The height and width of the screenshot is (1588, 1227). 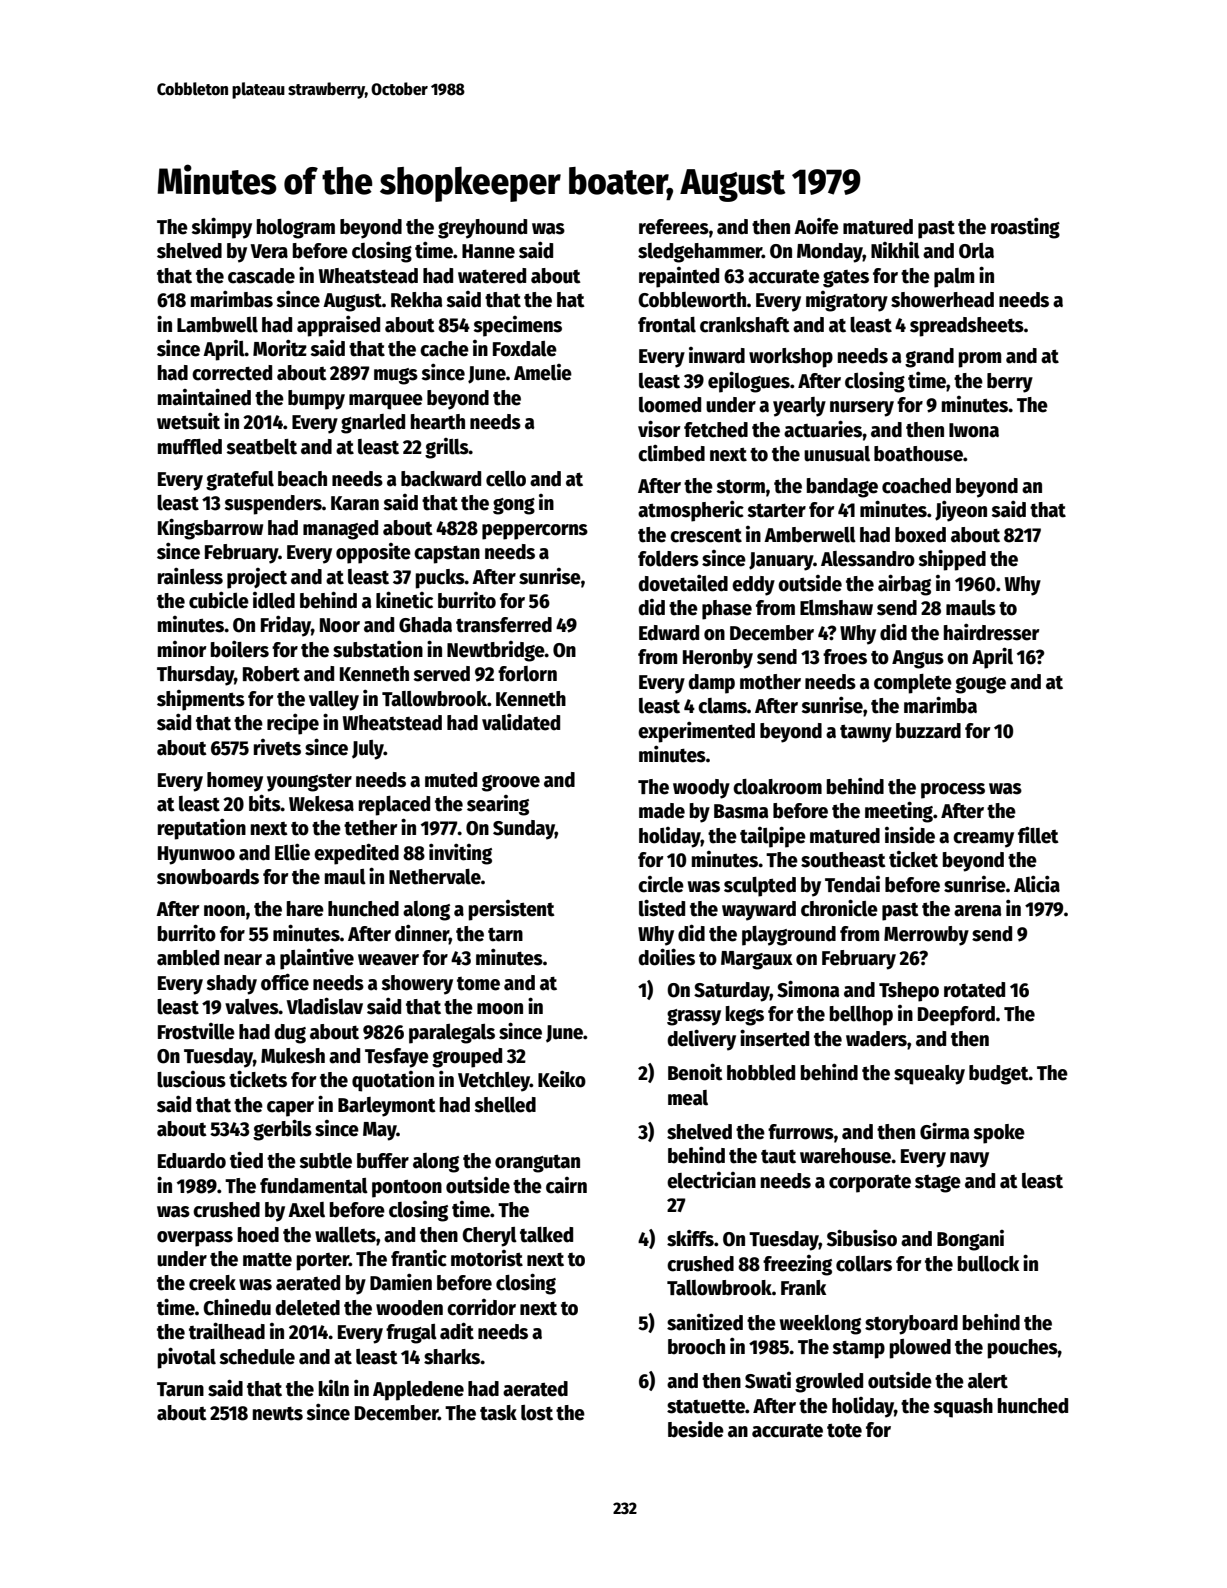 What do you see at coordinates (1025, 228) in the screenshot?
I see `roasting` at bounding box center [1025, 228].
